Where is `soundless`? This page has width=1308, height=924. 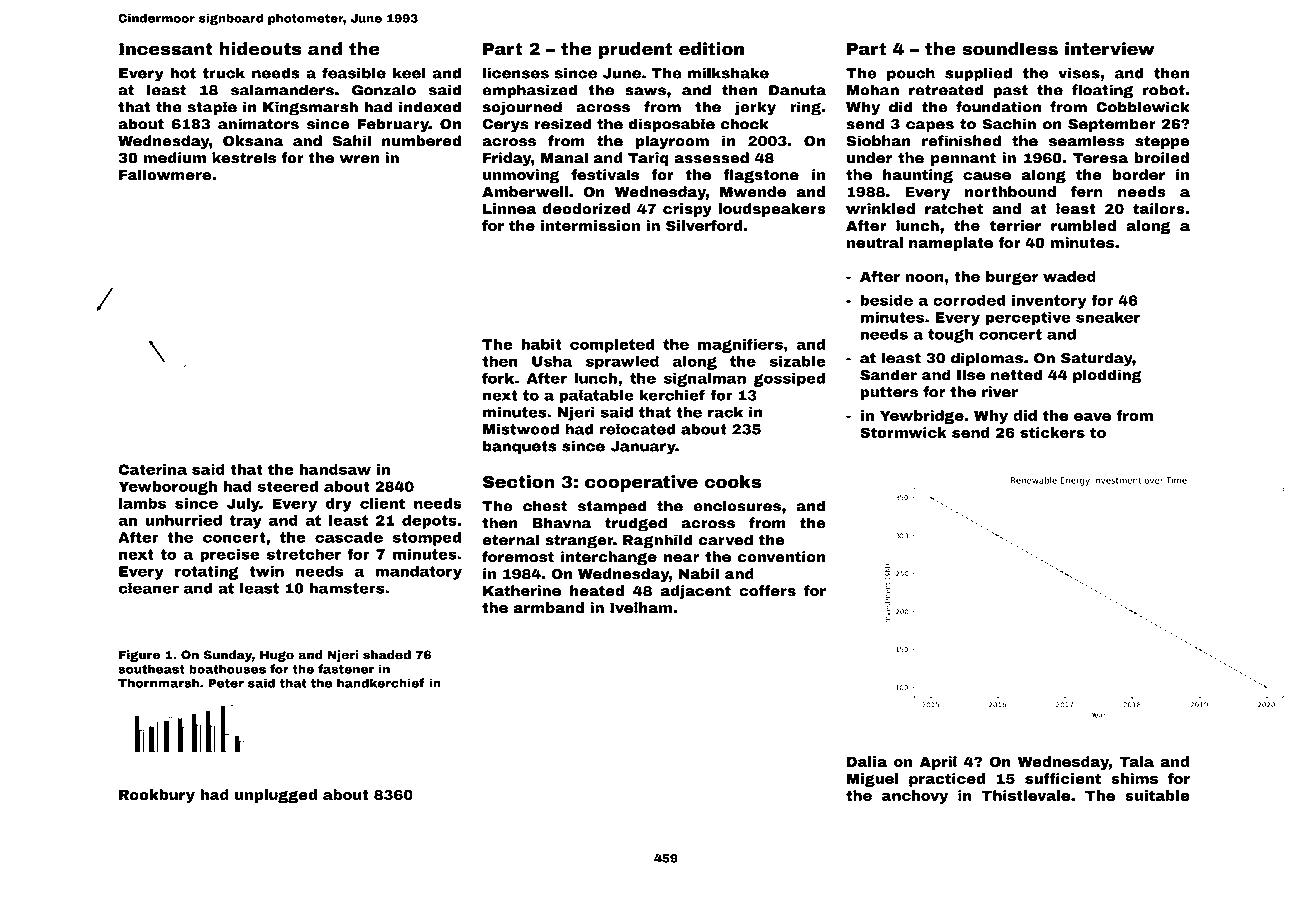 soundless is located at coordinates (1010, 49).
